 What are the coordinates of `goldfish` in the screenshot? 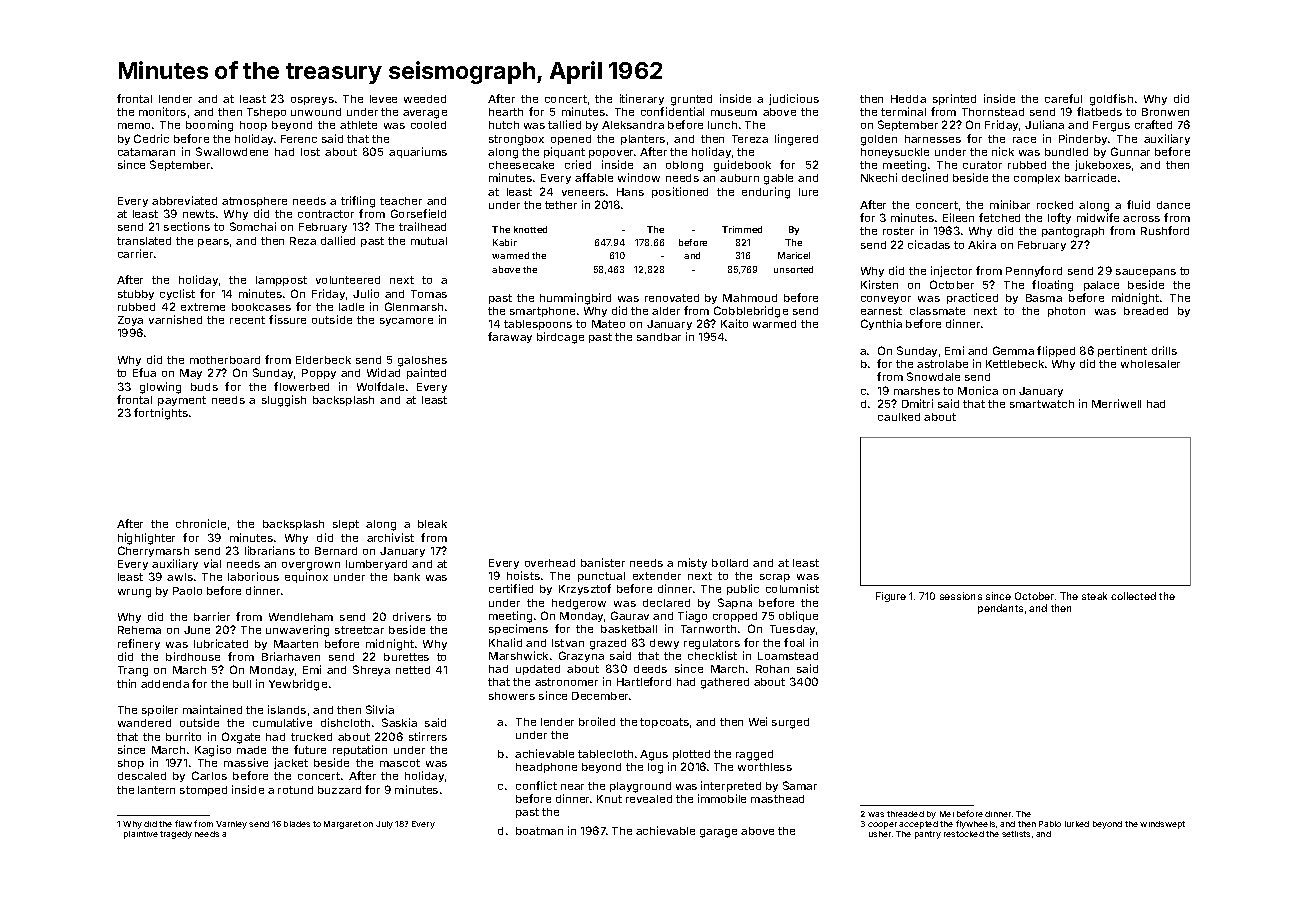 It's located at (1111, 100).
